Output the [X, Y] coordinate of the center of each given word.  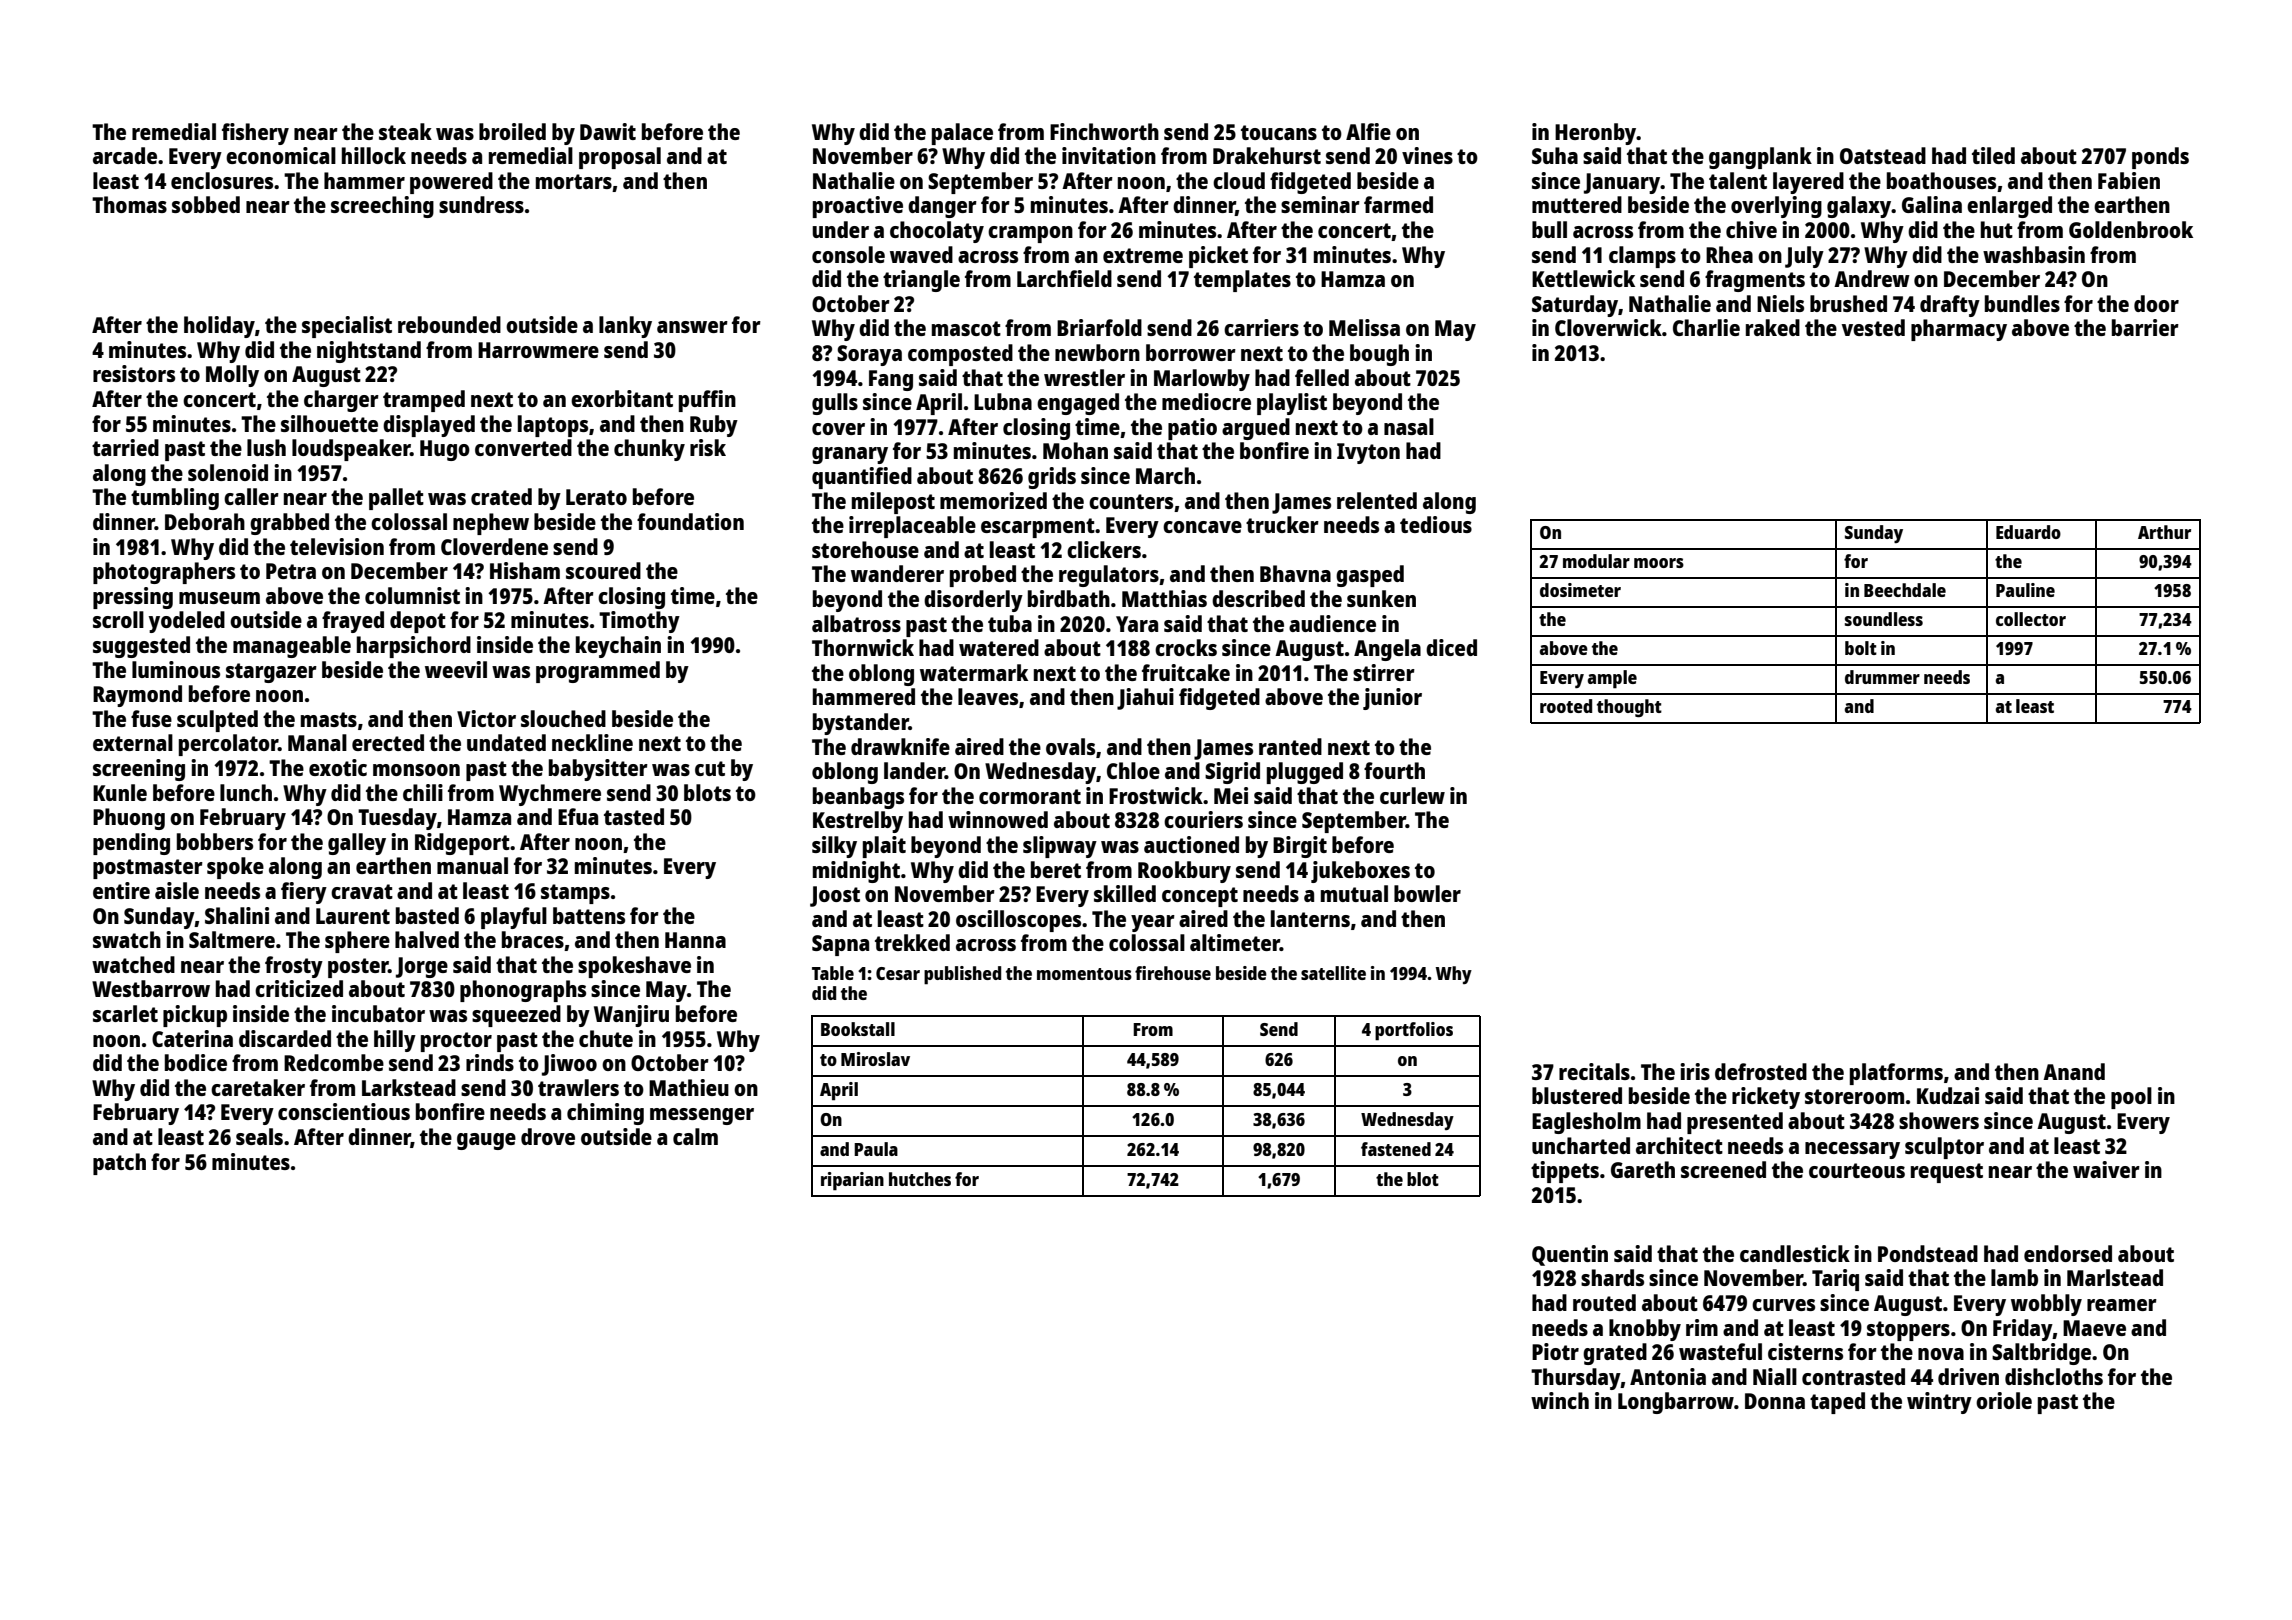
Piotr [1555, 1351]
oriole [2004, 1400]
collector [2031, 619]
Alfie [1368, 131]
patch [119, 1164]
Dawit [608, 131]
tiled [1993, 155]
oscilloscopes [1018, 921]
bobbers [215, 841]
